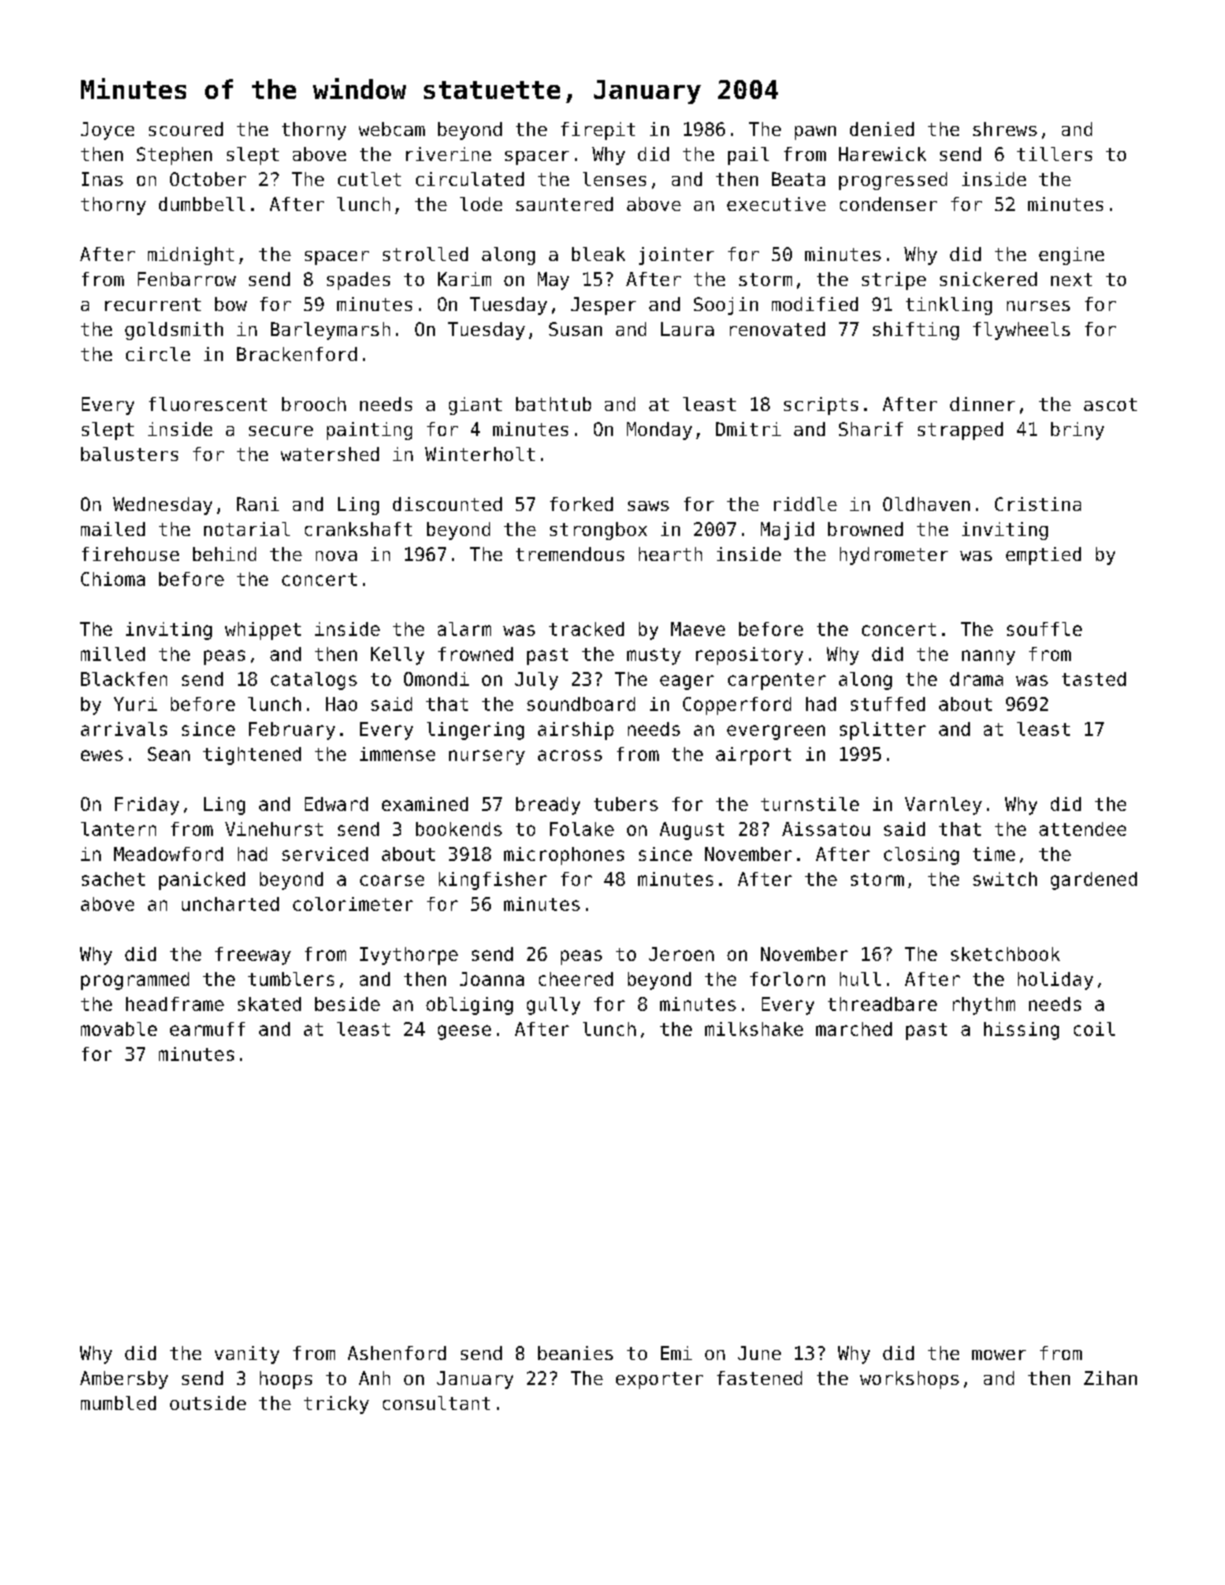 The width and height of the image is (1225, 1585). What do you see at coordinates (909, 1380) in the image?
I see `workshops` at bounding box center [909, 1380].
